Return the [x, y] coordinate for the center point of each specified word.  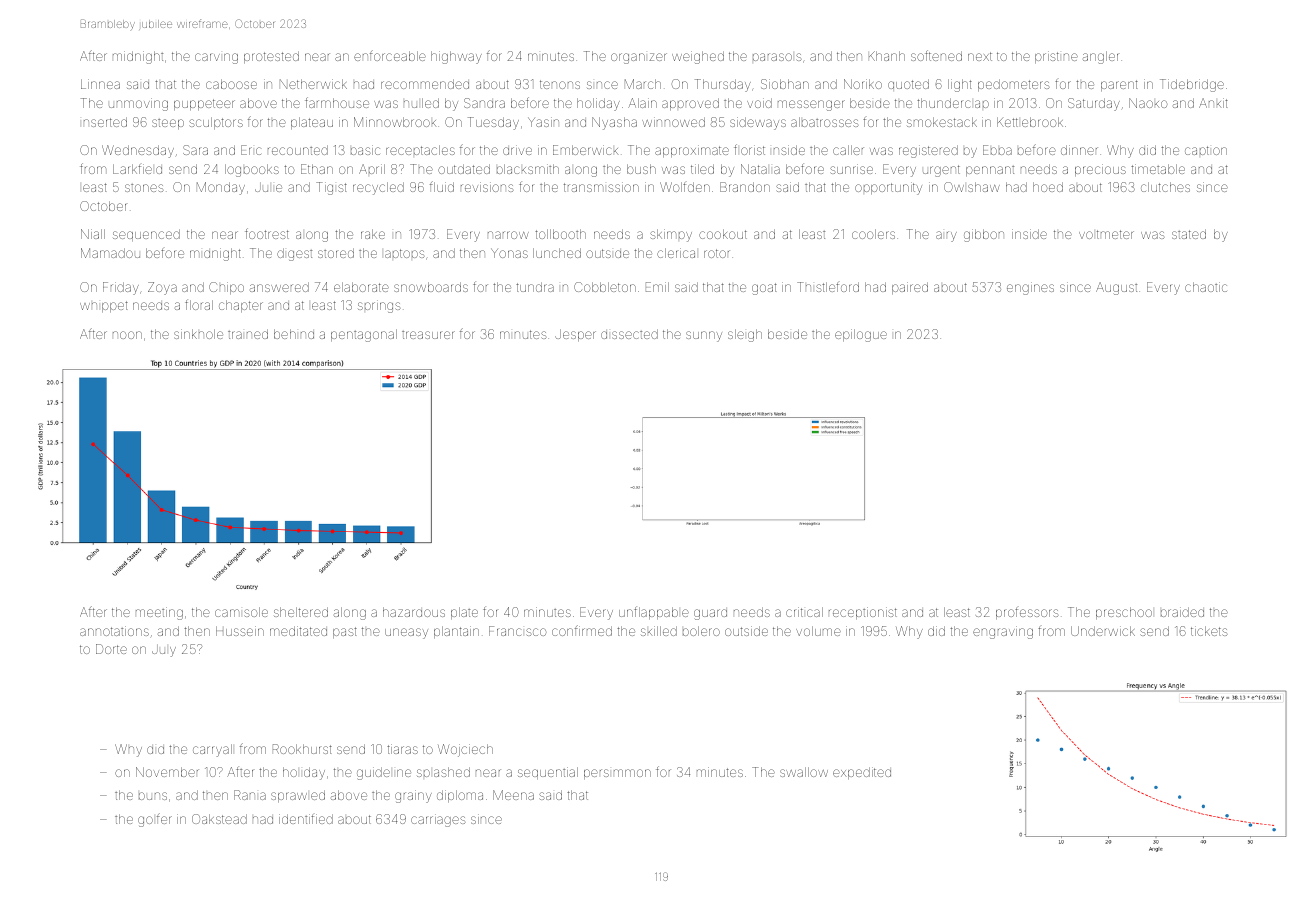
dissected [629, 334]
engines [1030, 288]
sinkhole [198, 334]
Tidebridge [1192, 85]
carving [216, 58]
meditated [298, 631]
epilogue [861, 335]
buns [153, 796]
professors [1027, 613]
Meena [513, 795]
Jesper [575, 335]
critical [804, 612]
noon [127, 335]
